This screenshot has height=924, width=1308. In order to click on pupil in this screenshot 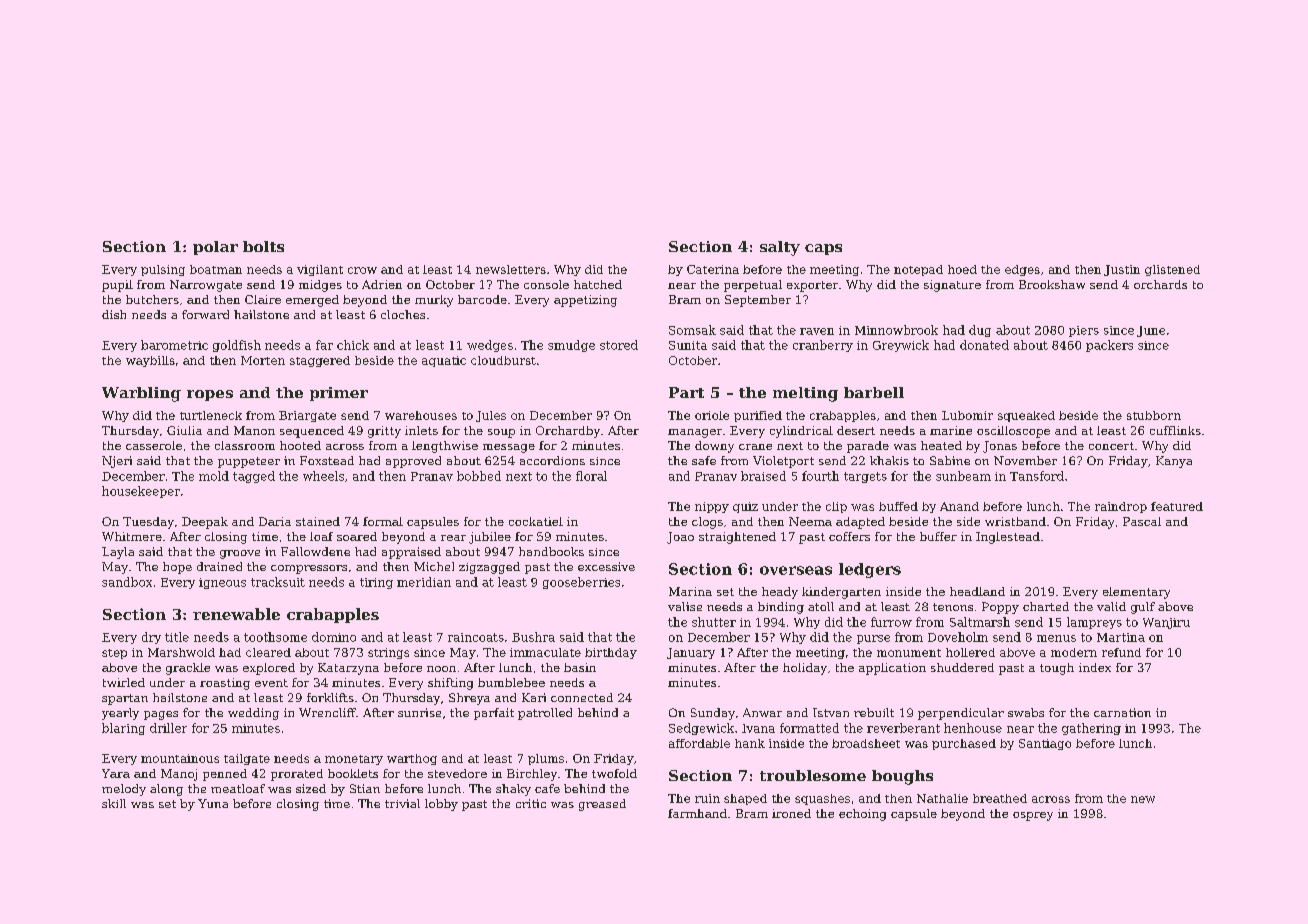, I will do `click(117, 286)`.
